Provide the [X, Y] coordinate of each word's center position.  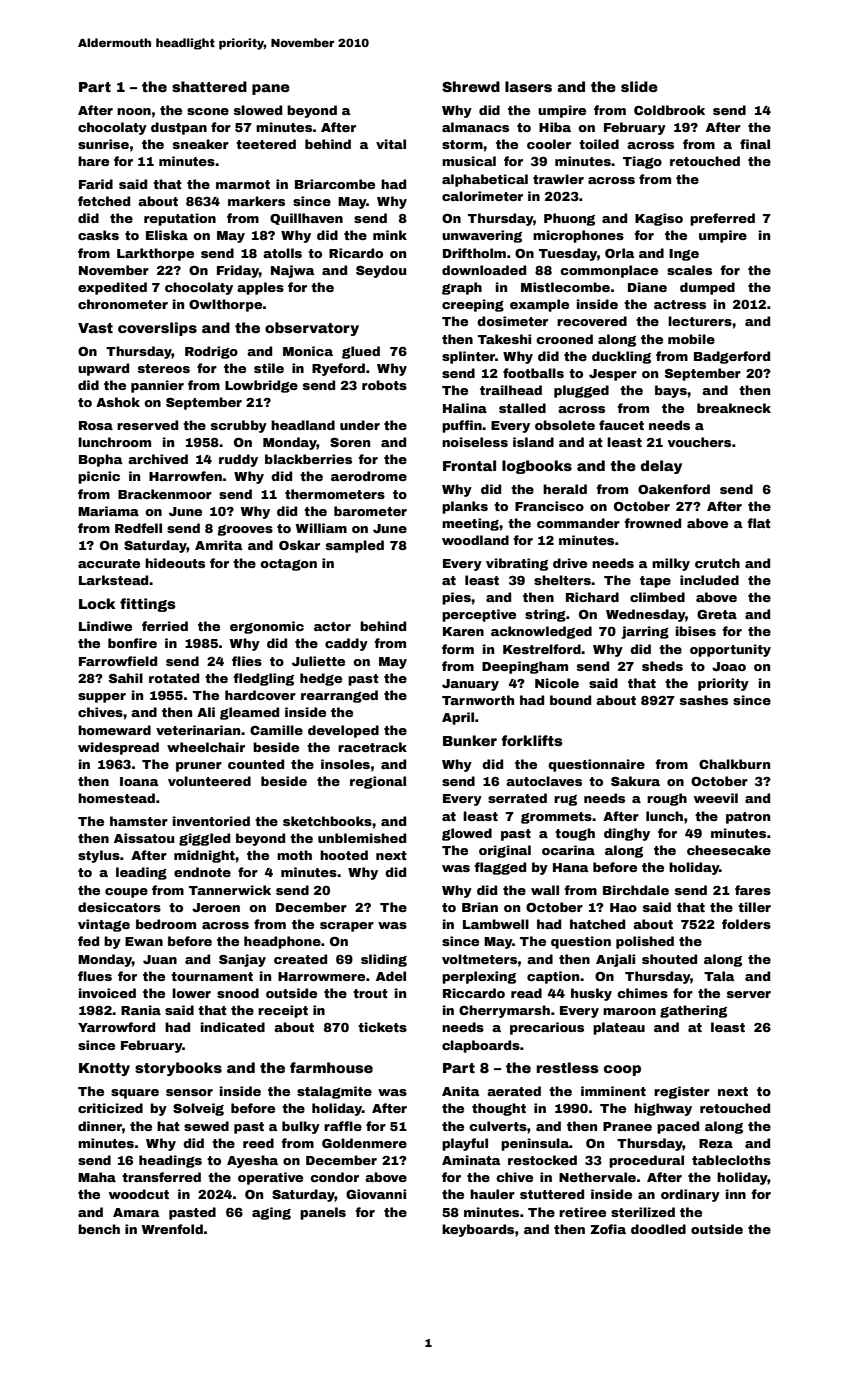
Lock [97, 603]
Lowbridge [261, 386]
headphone [282, 942]
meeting [470, 524]
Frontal [469, 465]
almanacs [475, 127]
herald [565, 489]
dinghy [627, 834]
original [505, 851]
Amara [136, 1212]
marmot [243, 184]
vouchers [699, 442]
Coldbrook [669, 110]
